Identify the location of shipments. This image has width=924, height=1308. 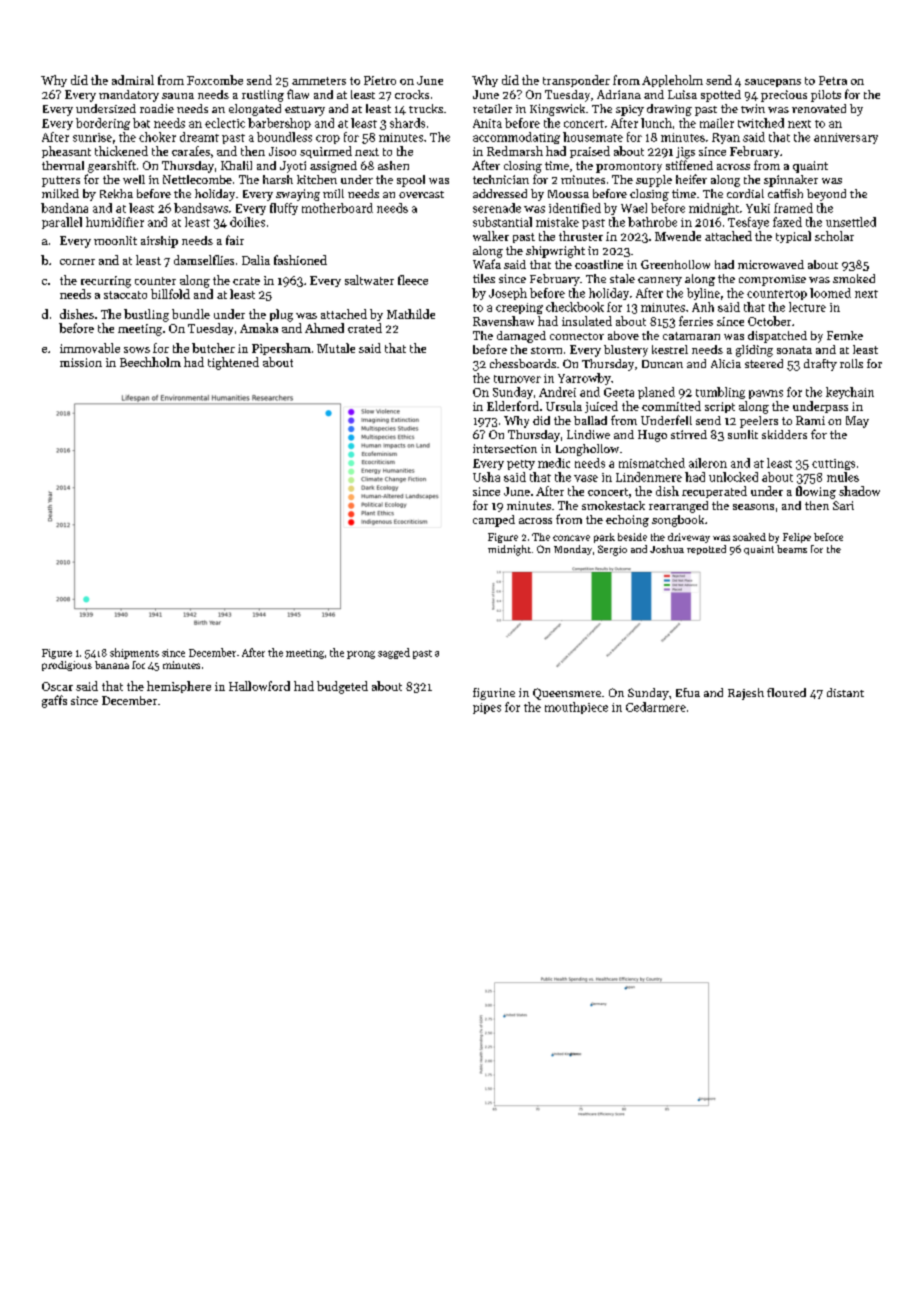
(134, 653).
